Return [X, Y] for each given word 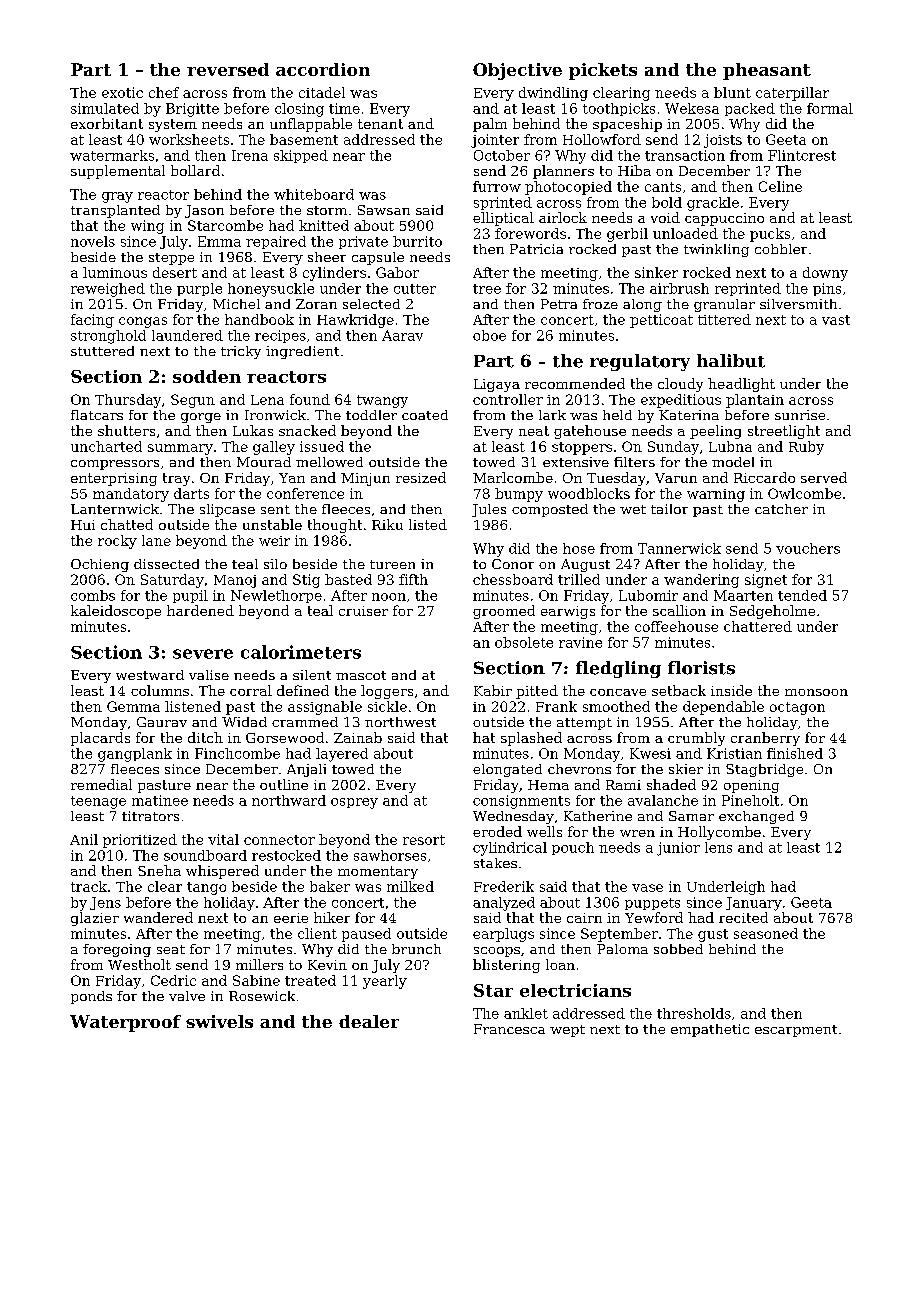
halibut [731, 361]
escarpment [796, 1031]
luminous [115, 272]
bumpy [519, 495]
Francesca [509, 1029]
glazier [95, 919]
